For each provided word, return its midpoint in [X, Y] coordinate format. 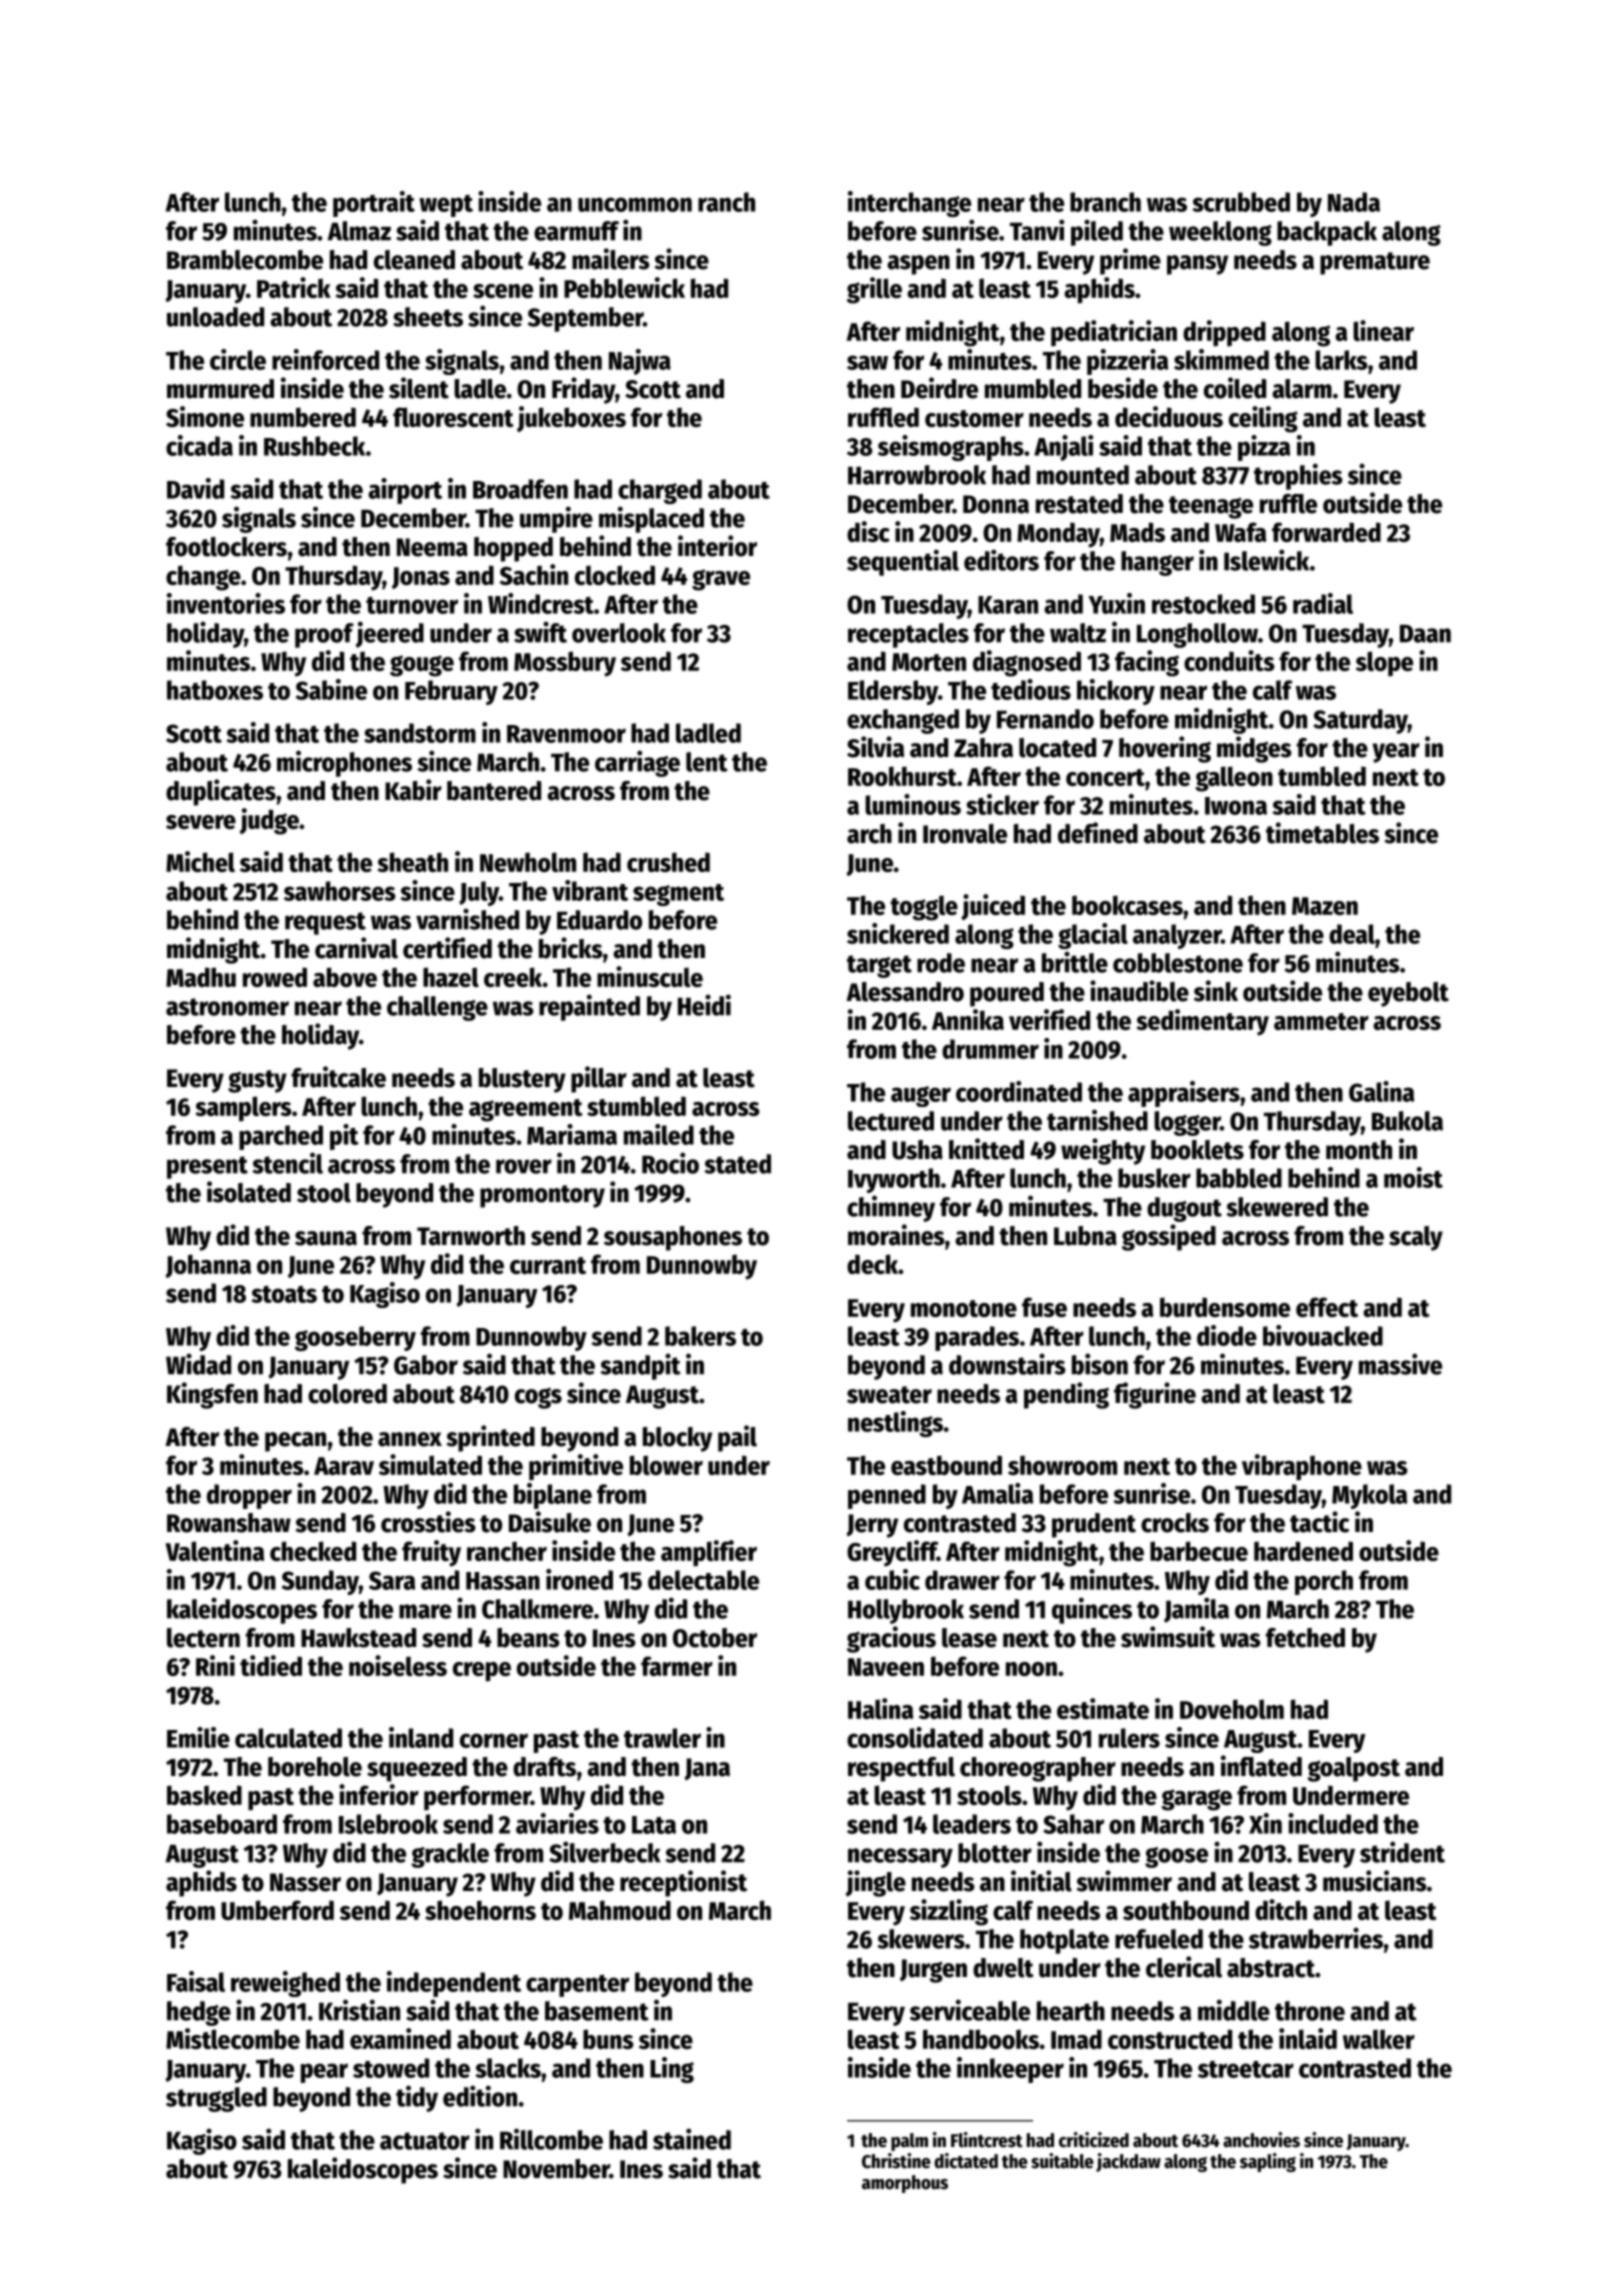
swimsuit [1168, 1637]
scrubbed [1241, 202]
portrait [374, 204]
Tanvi [1037, 230]
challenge [437, 1008]
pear [324, 2073]
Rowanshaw [229, 1523]
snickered [898, 933]
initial [1041, 1881]
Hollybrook [906, 1611]
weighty [1103, 1151]
